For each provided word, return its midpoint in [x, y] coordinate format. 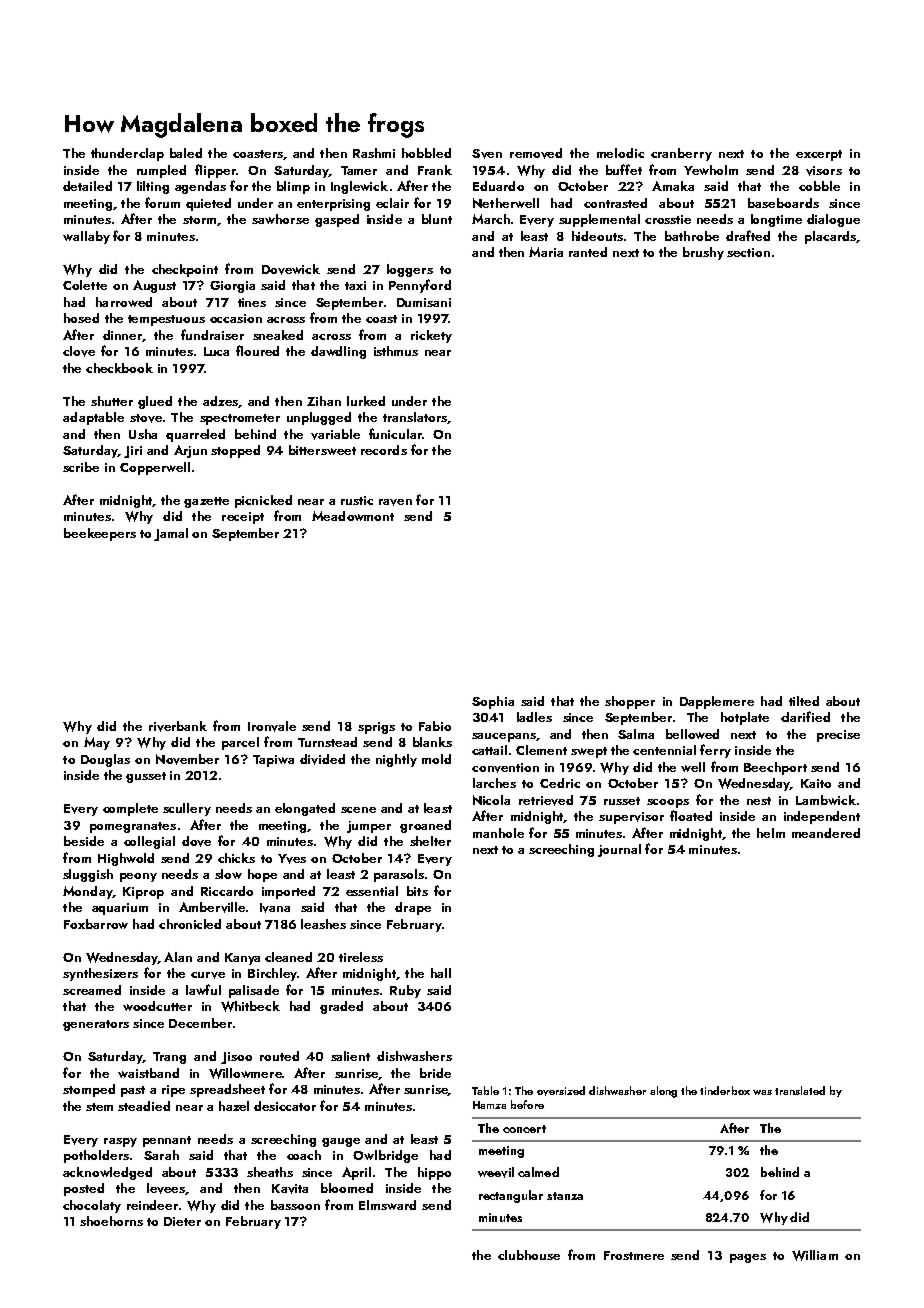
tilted [804, 701]
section [748, 252]
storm [199, 220]
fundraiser [212, 334]
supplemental [599, 220]
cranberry [681, 154]
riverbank [178, 726]
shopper [630, 702]
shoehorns [111, 1221]
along [663, 1092]
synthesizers [100, 974]
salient [350, 1056]
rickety [431, 336]
